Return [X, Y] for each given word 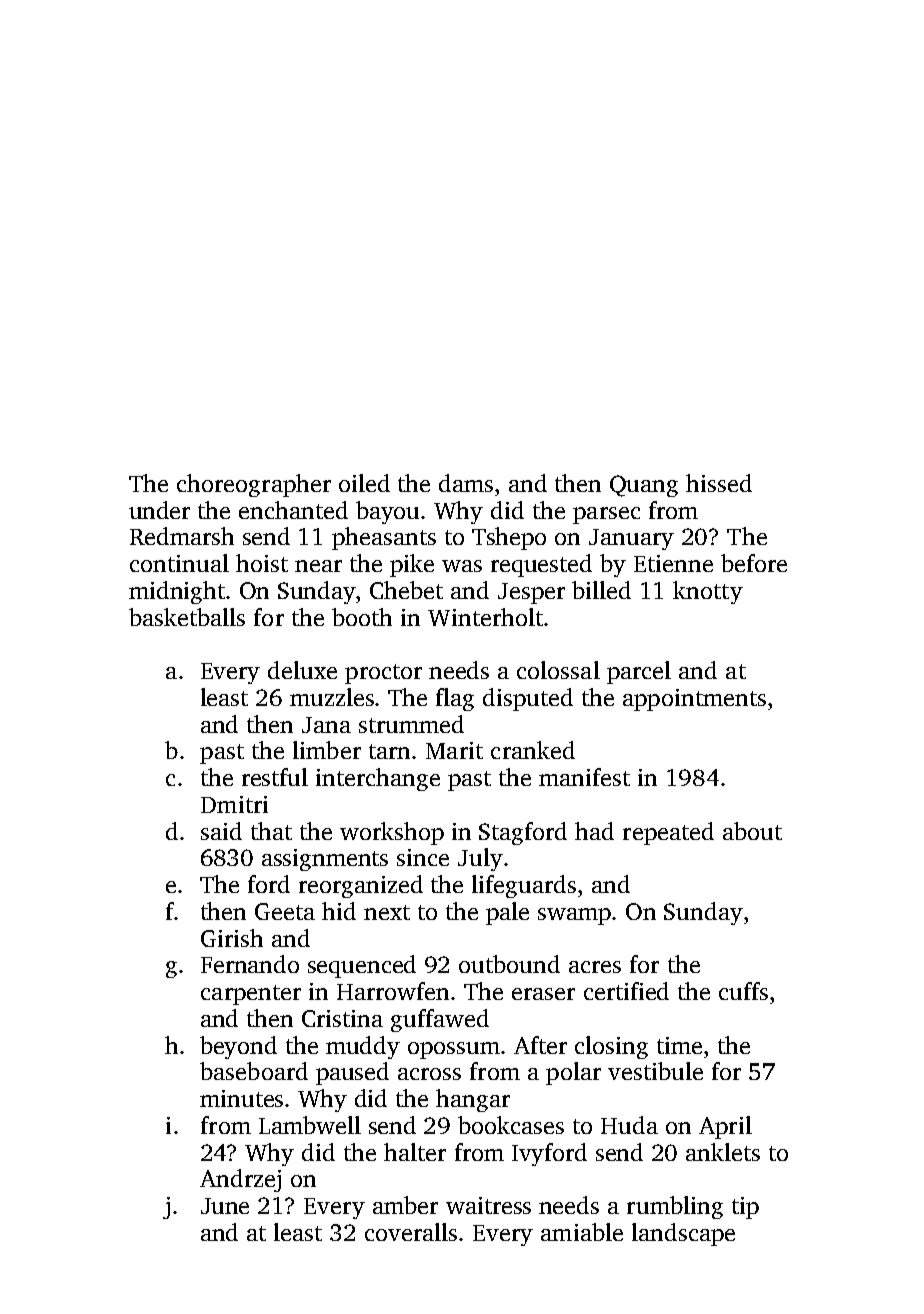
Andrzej [240, 1180]
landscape [683, 1234]
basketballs [187, 617]
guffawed [440, 1020]
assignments [325, 860]
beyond [238, 1047]
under [159, 510]
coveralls [411, 1232]
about [752, 831]
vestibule [655, 1071]
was [462, 566]
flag [455, 699]
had [594, 831]
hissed [719, 483]
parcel [639, 672]
